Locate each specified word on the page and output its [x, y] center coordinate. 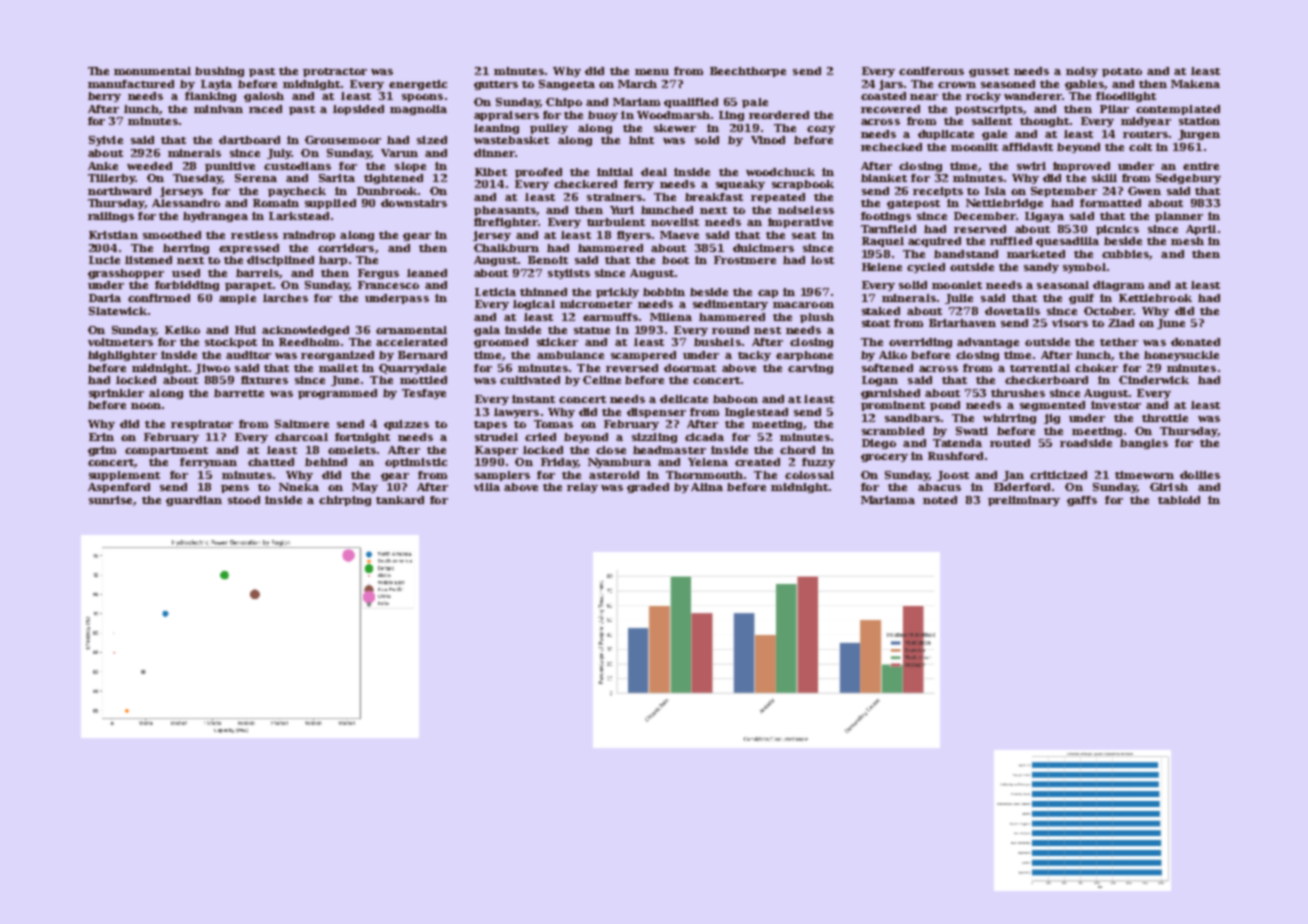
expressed [249, 249]
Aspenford [119, 488]
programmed [337, 394]
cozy [821, 130]
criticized [1058, 475]
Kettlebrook [1155, 298]
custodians [297, 166]
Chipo [564, 103]
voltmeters [120, 342]
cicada [704, 437]
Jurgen [1199, 135]
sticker [557, 342]
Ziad [1121, 323]
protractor [335, 72]
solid [913, 285]
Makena [1195, 84]
